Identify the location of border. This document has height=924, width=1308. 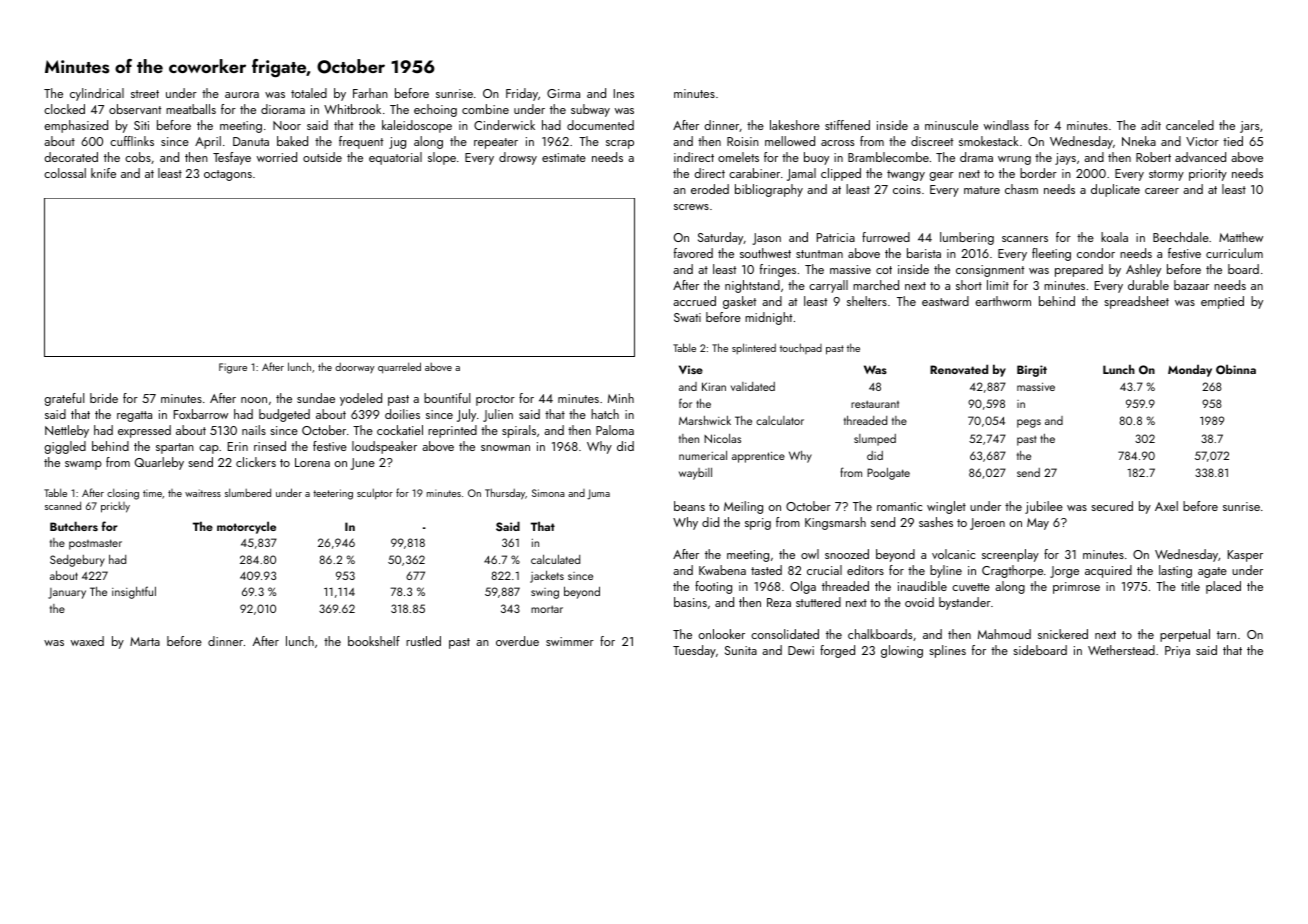
(1038, 173).
